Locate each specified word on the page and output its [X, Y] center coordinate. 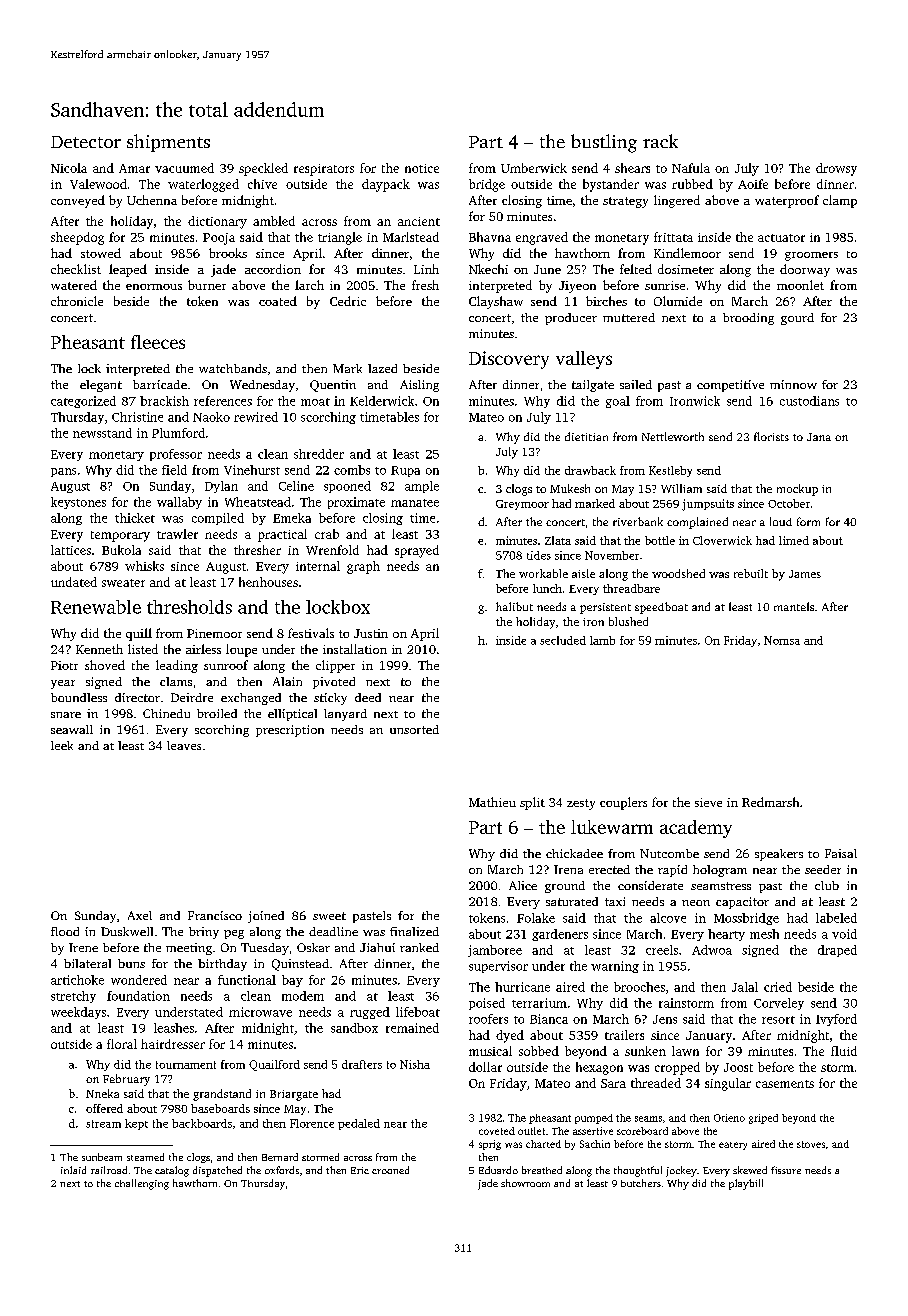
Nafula [691, 168]
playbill [746, 1184]
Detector [86, 142]
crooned [390, 1170]
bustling [604, 143]
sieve [708, 802]
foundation [138, 996]
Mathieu [492, 802]
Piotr [64, 665]
